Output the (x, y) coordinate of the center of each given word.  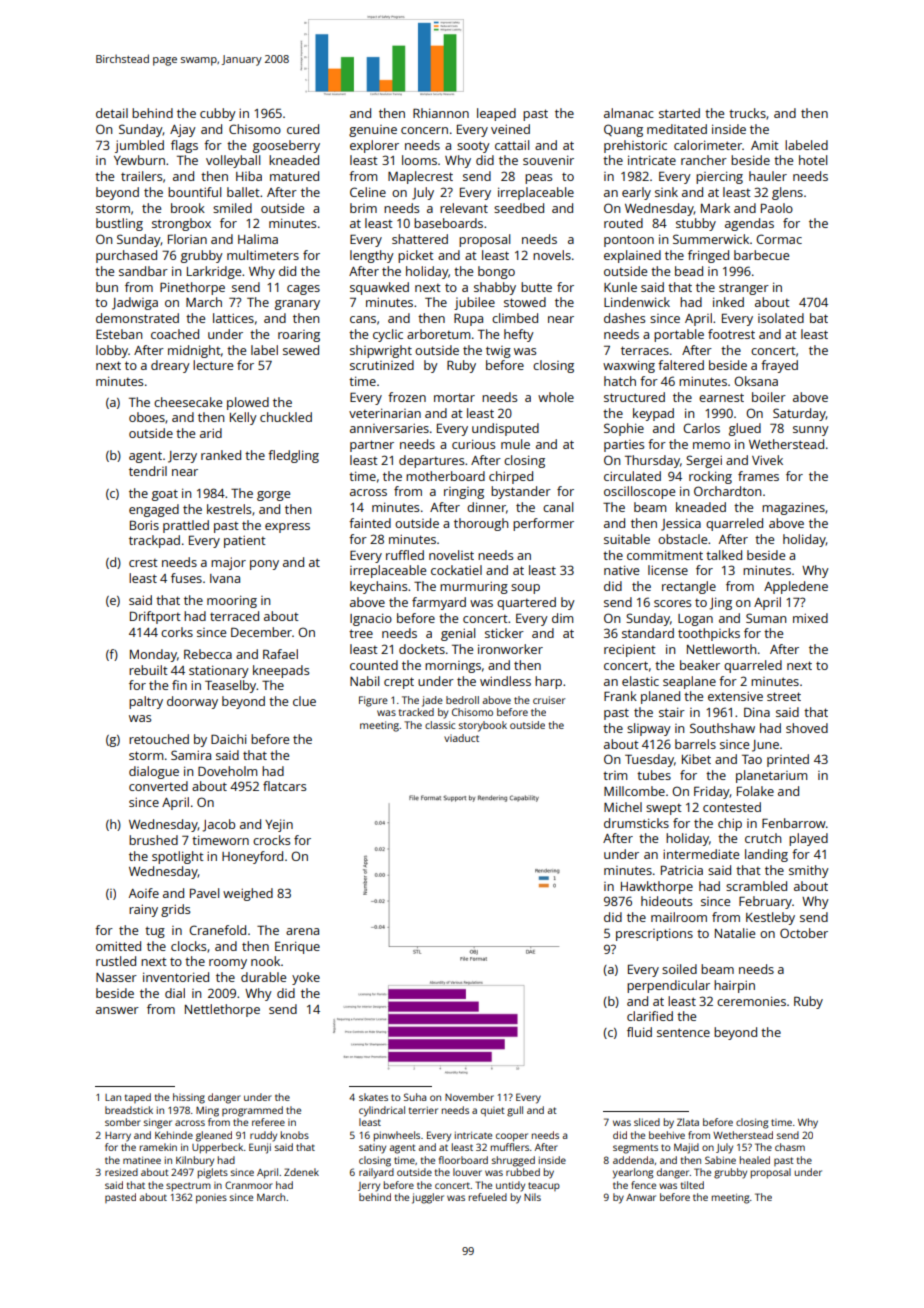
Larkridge (214, 272)
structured (634, 397)
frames (758, 476)
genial (458, 634)
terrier (423, 1110)
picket (416, 256)
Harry (118, 1137)
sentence (683, 1032)
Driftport (155, 617)
